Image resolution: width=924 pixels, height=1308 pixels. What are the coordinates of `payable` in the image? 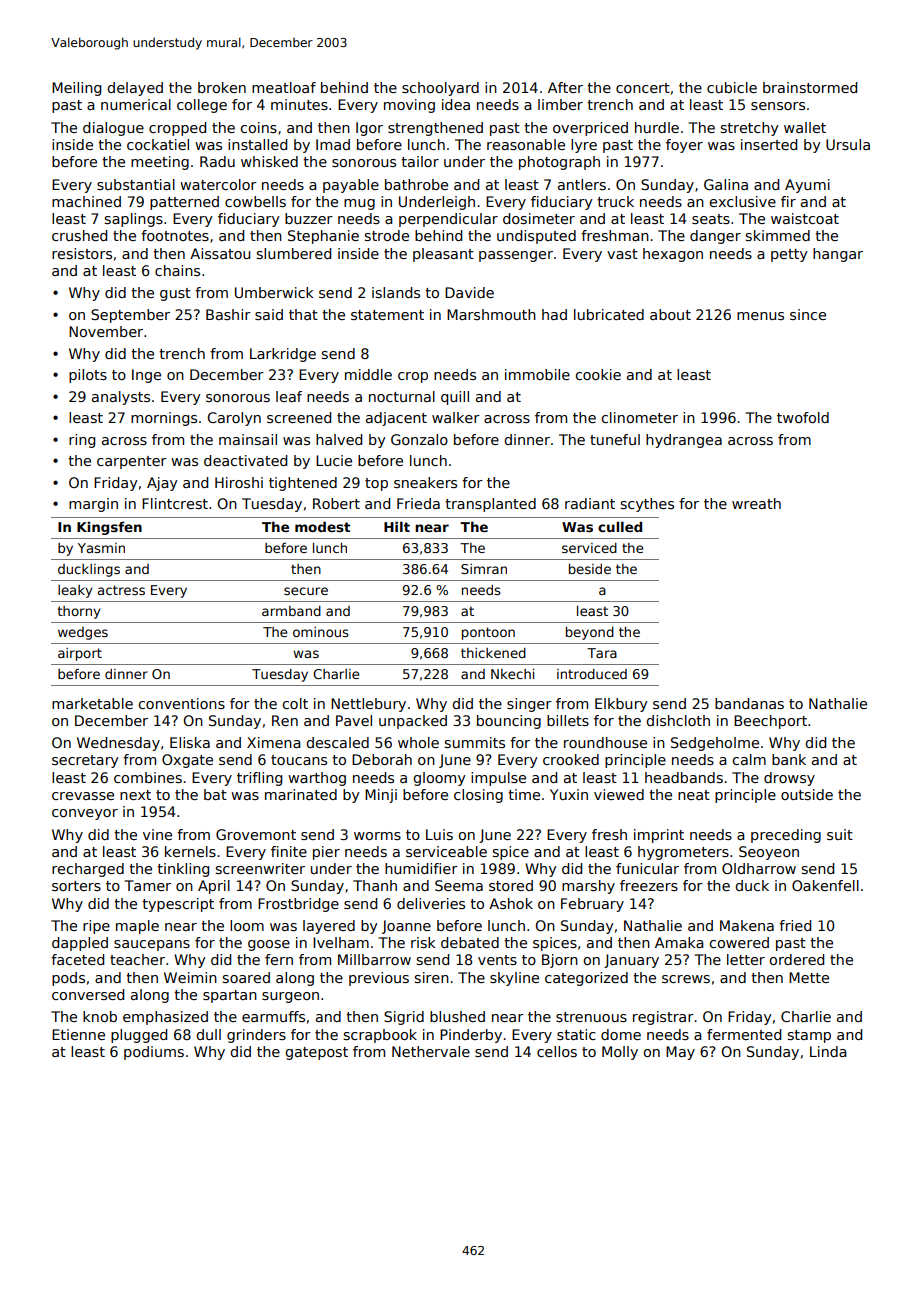 It's located at (351, 186).
